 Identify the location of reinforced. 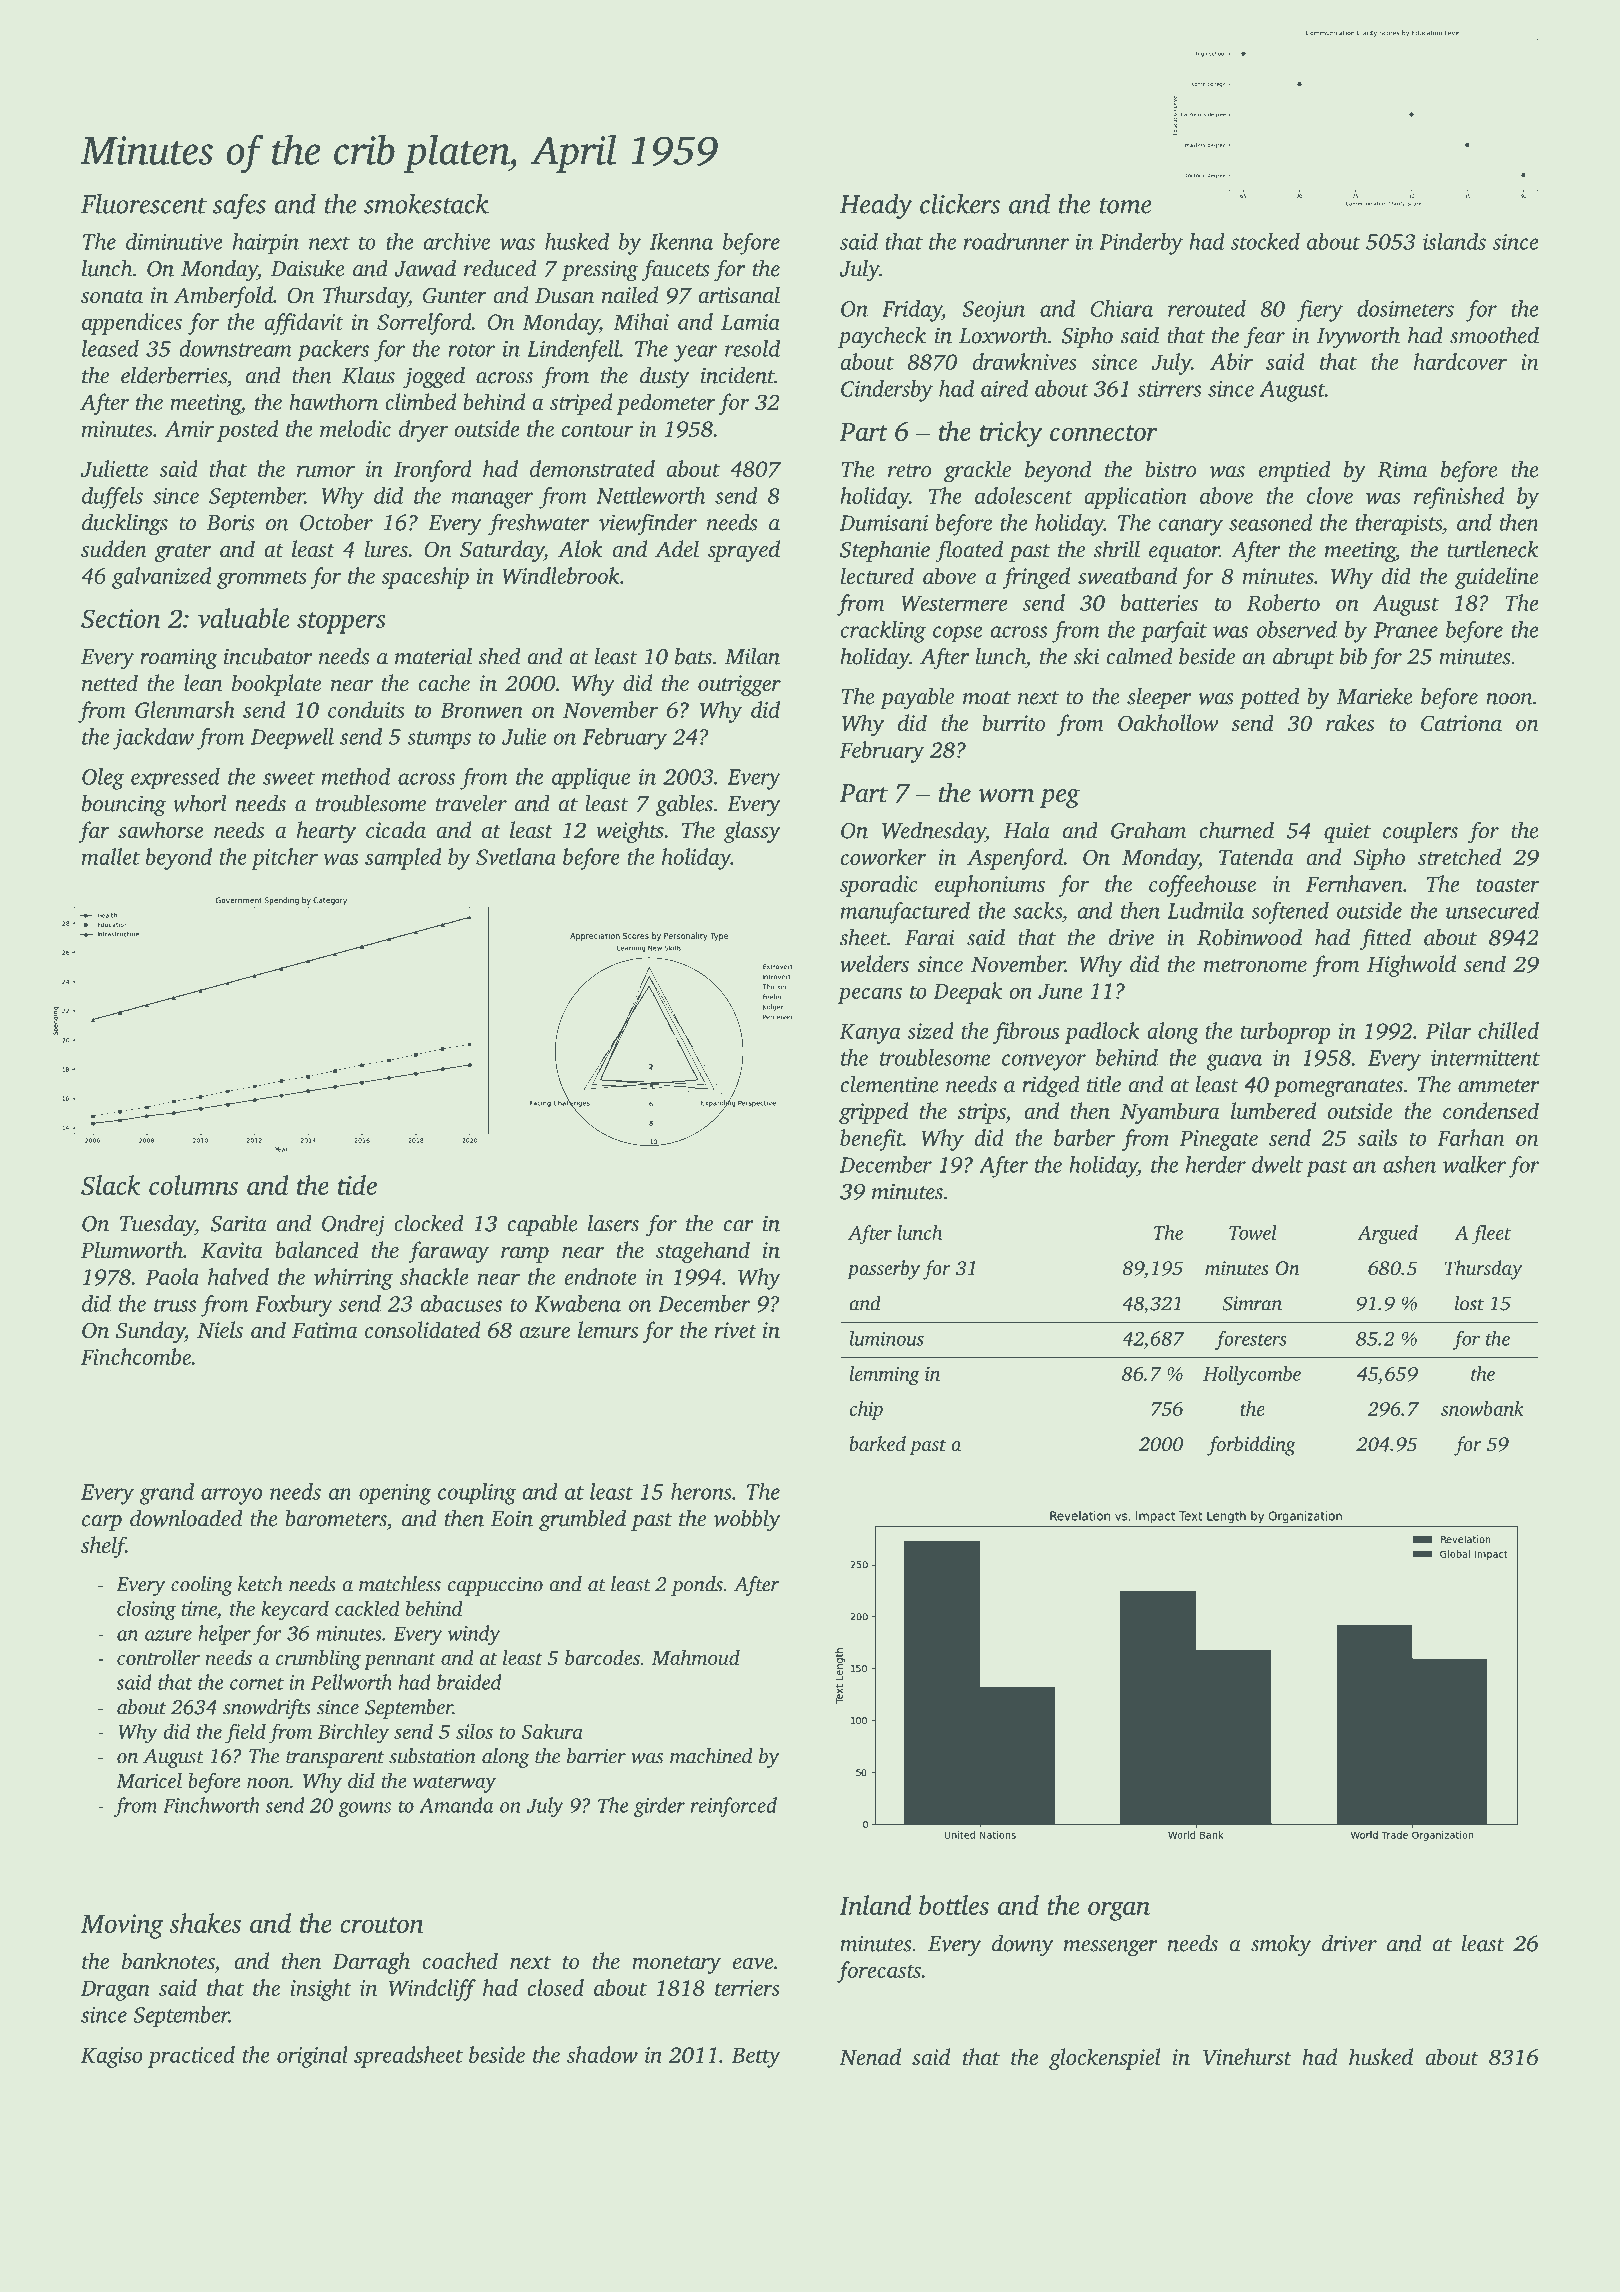
(734, 1807).
